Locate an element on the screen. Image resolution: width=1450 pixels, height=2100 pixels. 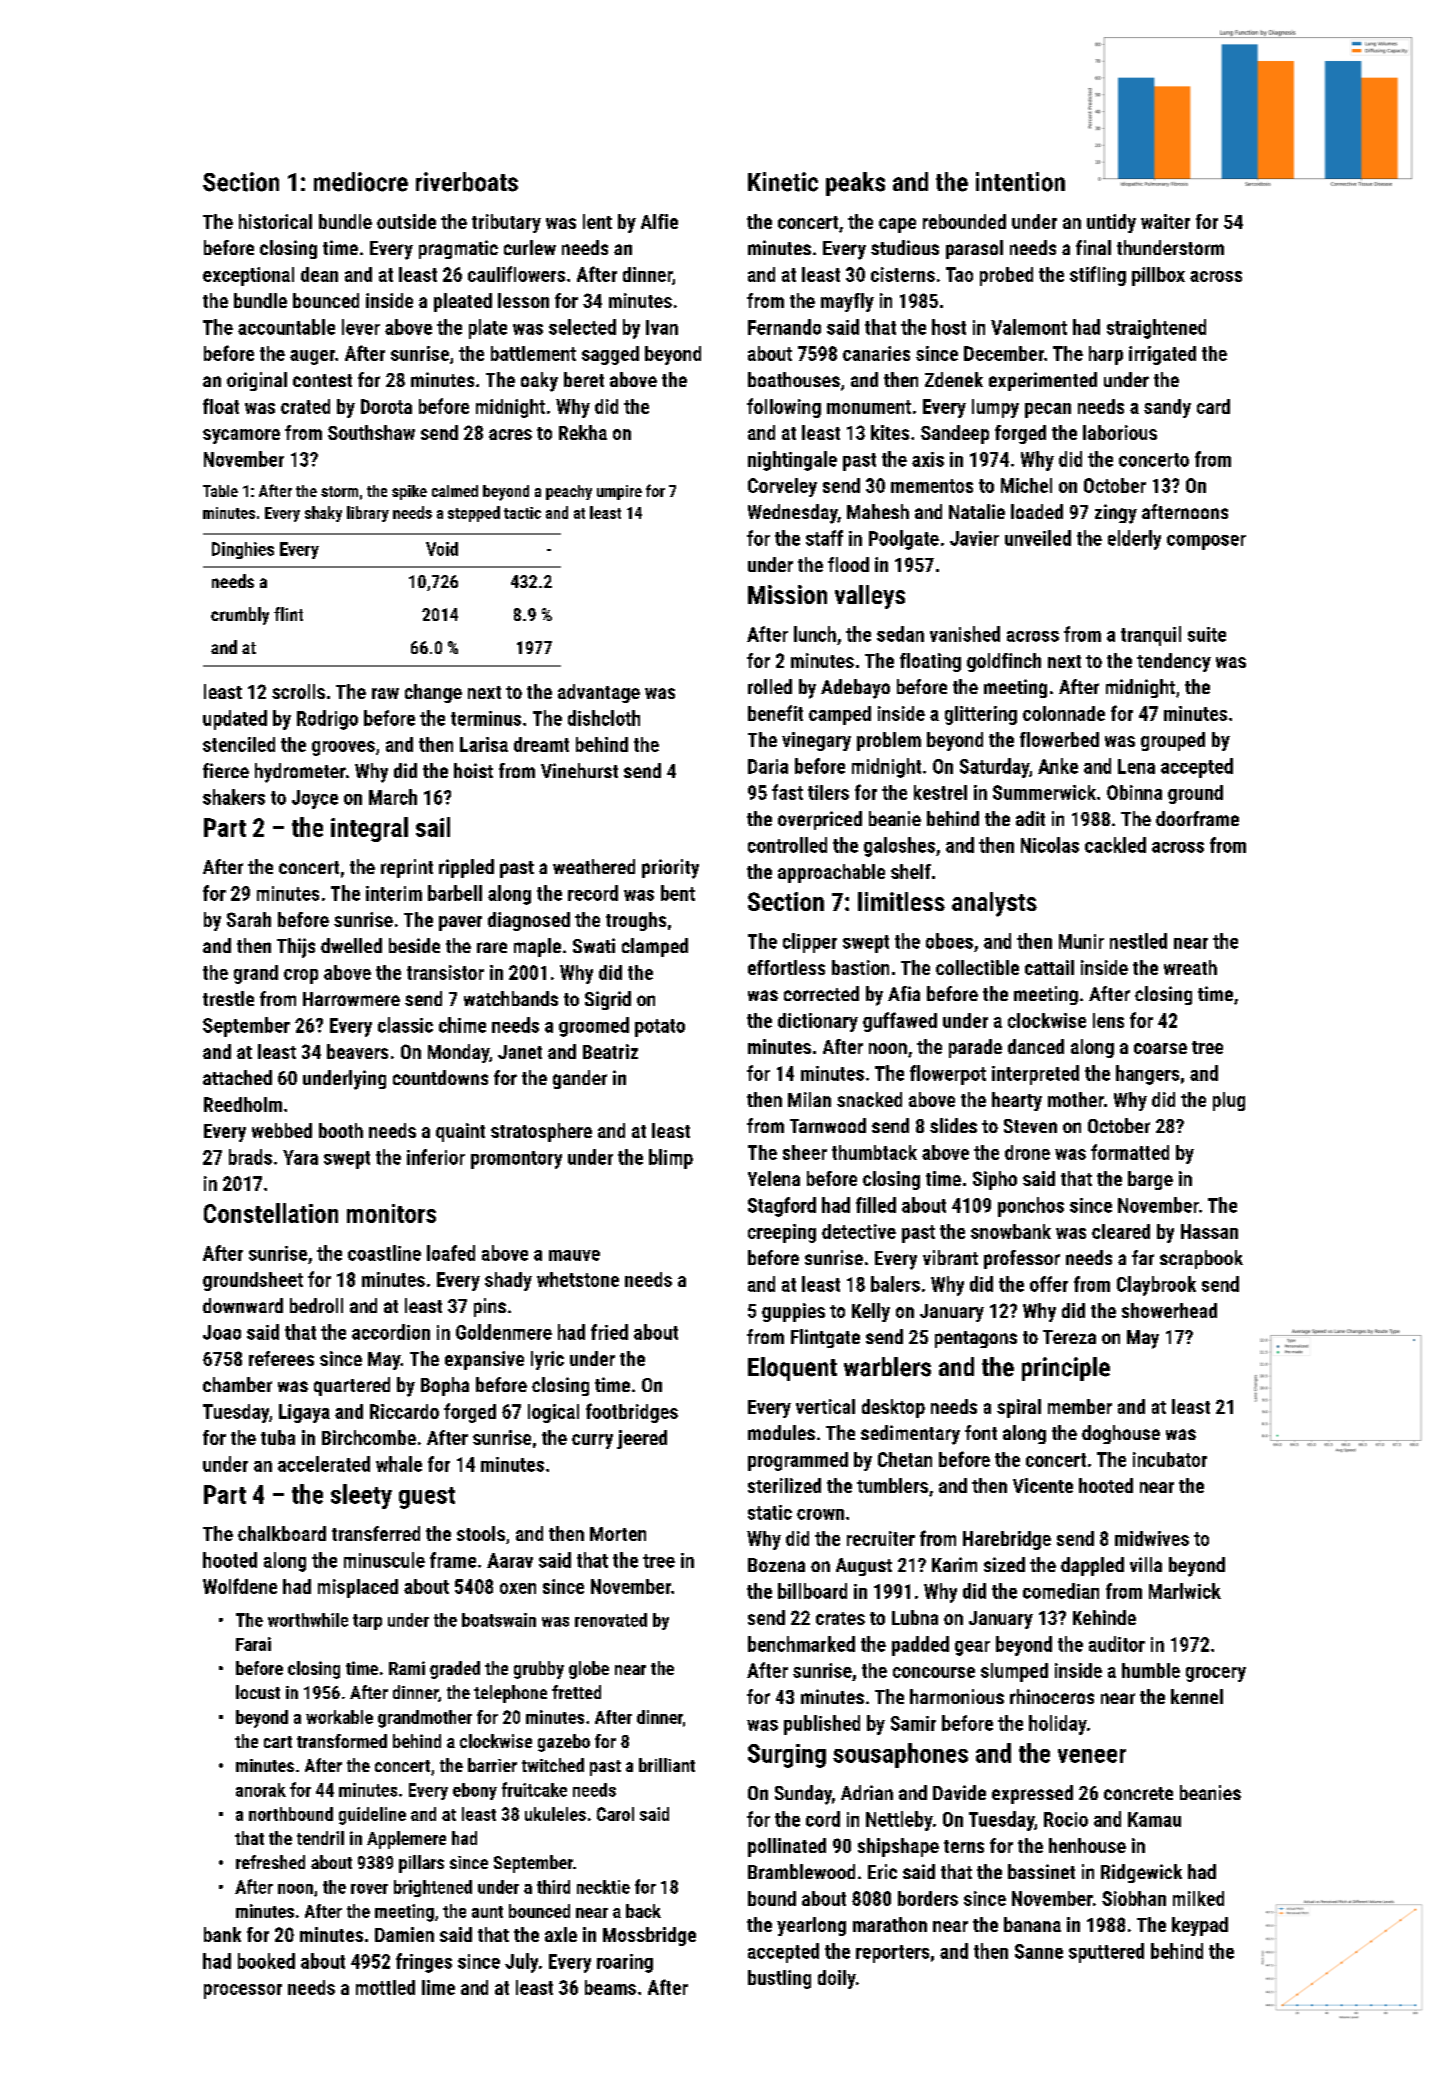
interim is located at coordinates (394, 893).
